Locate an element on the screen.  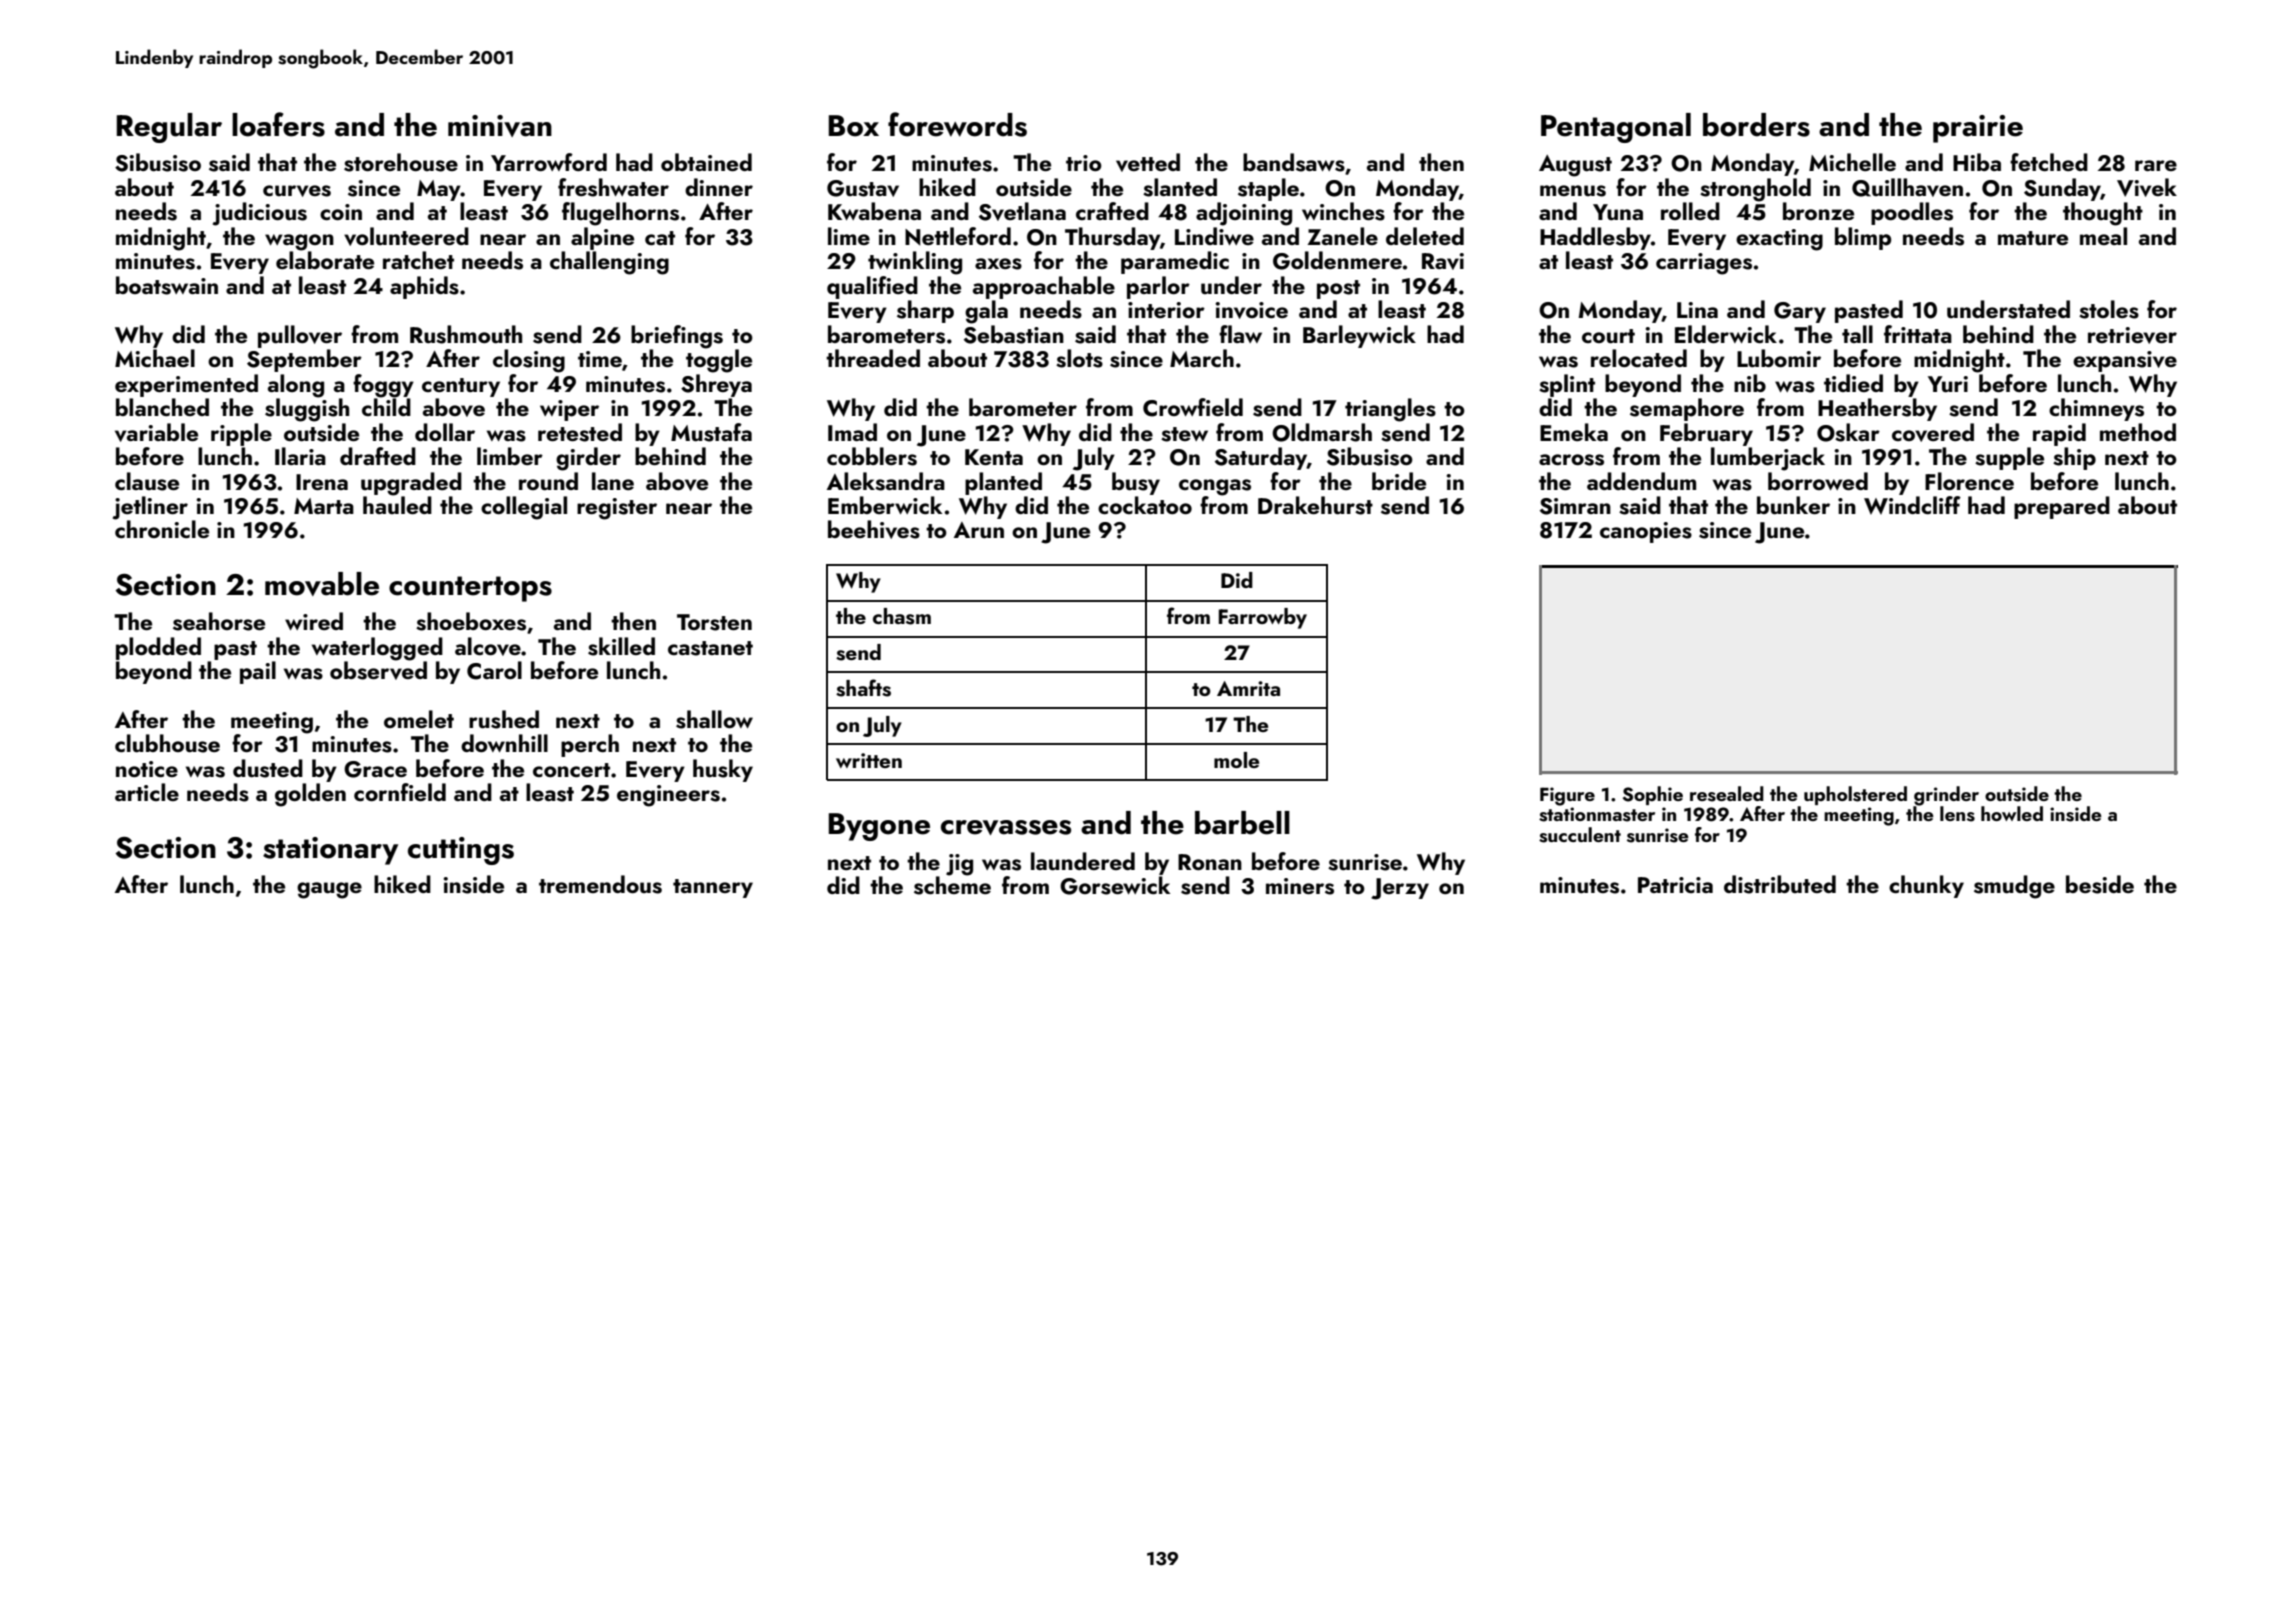
scheme is located at coordinates (952, 885).
